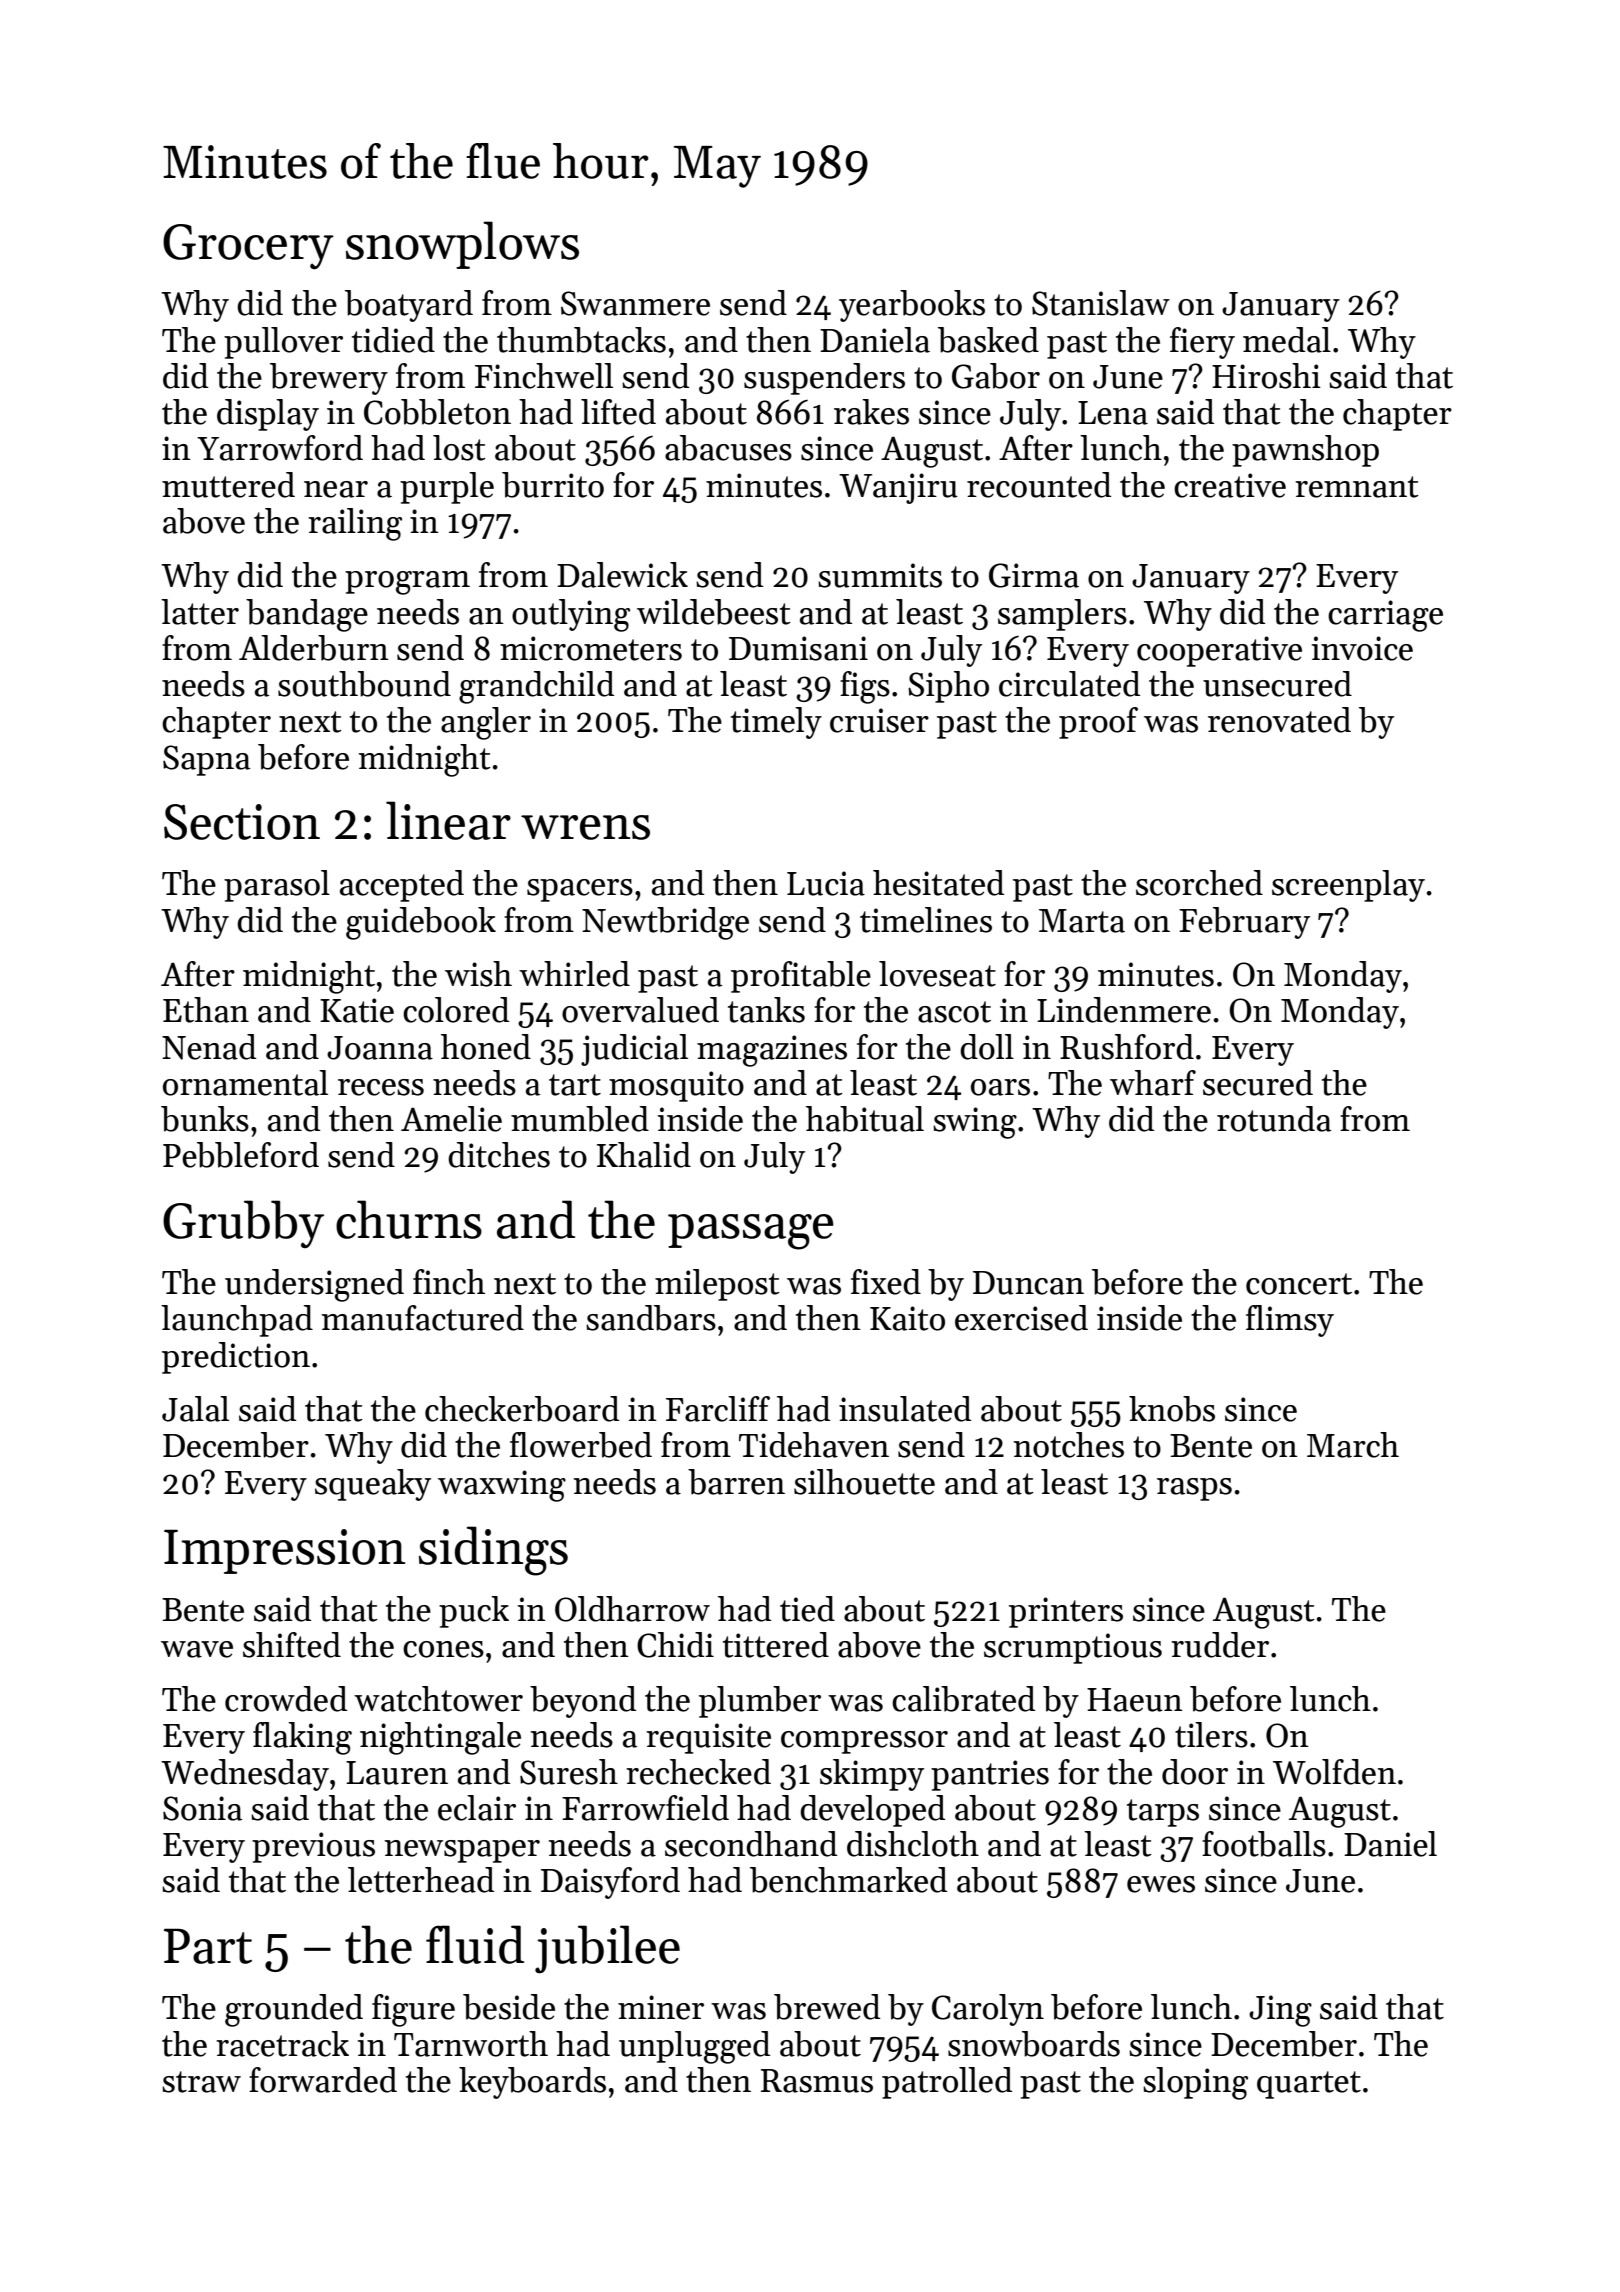  Describe the element at coordinates (912, 306) in the image. I see `yearbooks` at that location.
